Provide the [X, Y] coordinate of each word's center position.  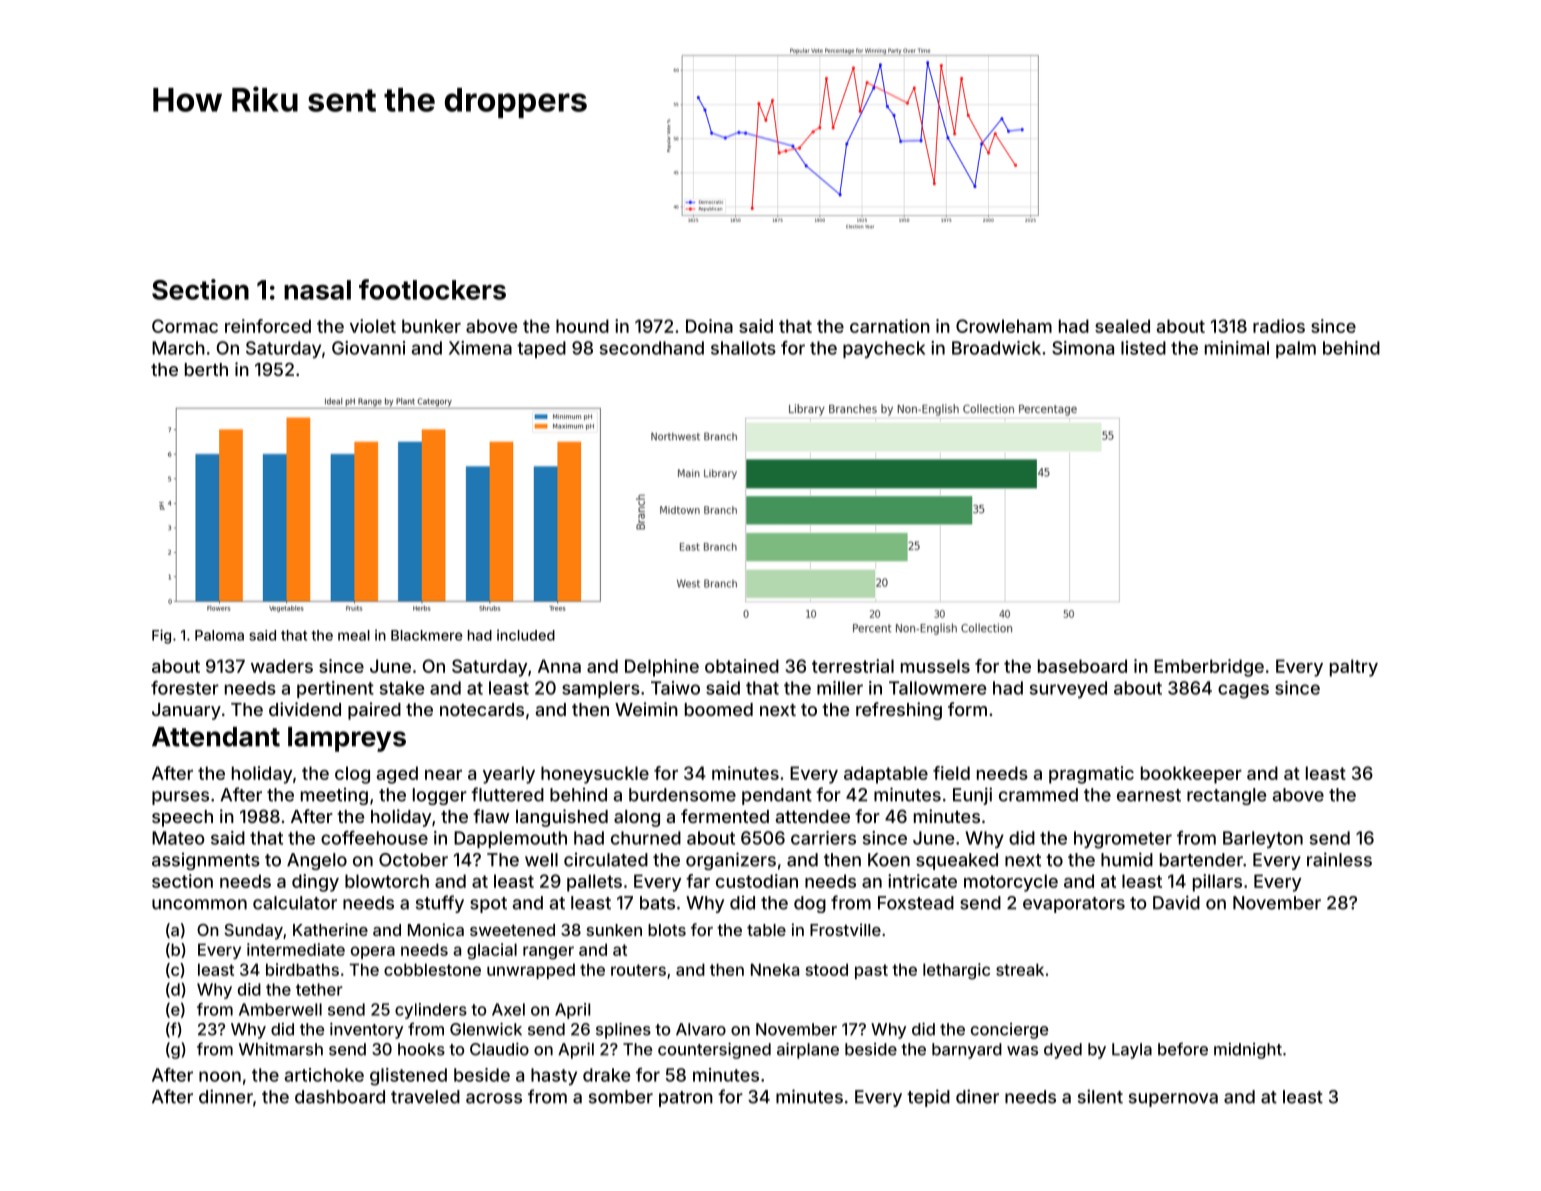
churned [646, 838]
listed [1143, 348]
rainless [1339, 859]
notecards [482, 709]
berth [206, 369]
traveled [425, 1097]
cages [1243, 691]
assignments [206, 861]
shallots [743, 348]
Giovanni [368, 348]
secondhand [652, 348]
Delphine [662, 668]
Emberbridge [1209, 668]
